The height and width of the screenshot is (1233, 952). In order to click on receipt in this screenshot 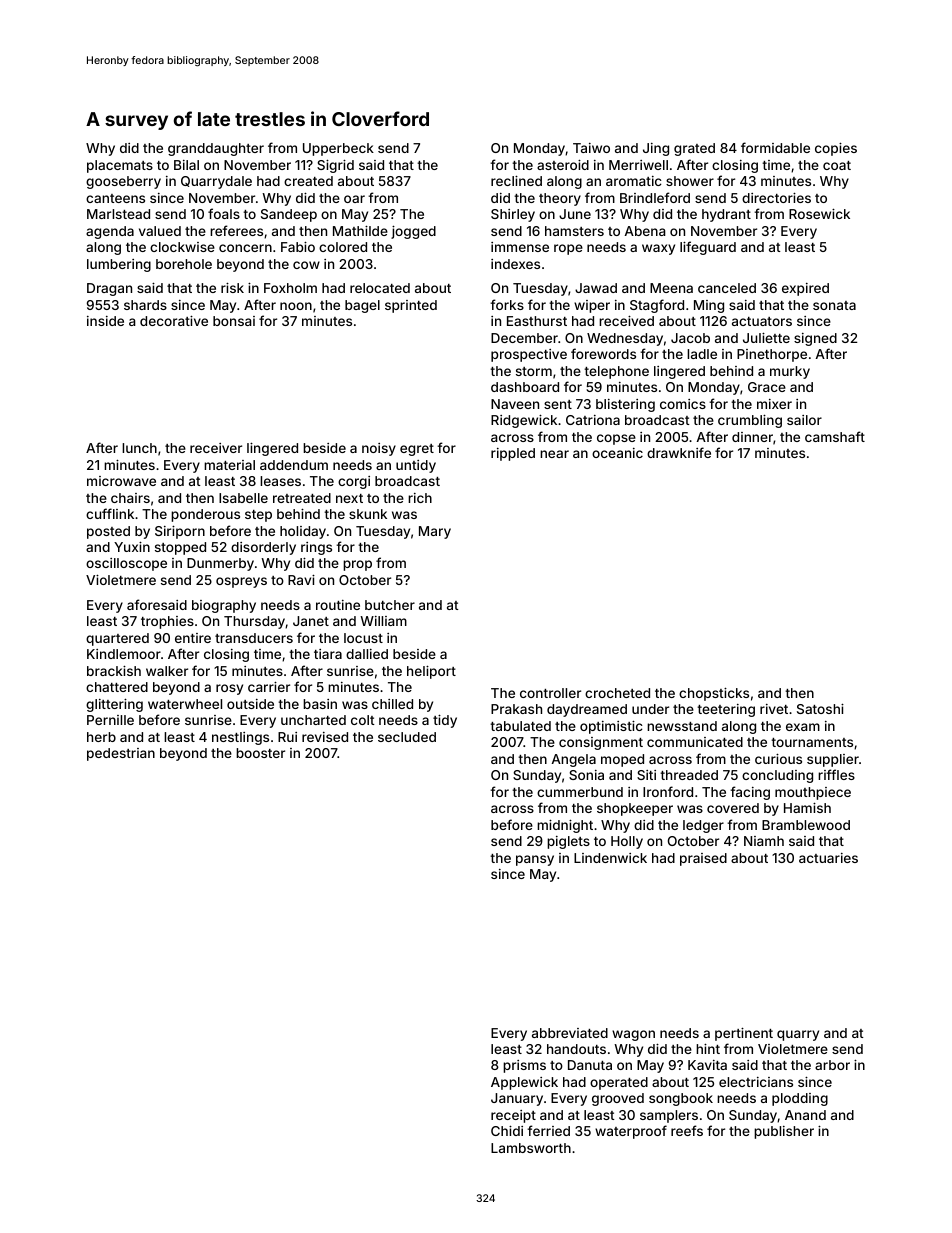, I will do `click(513, 1116)`.
